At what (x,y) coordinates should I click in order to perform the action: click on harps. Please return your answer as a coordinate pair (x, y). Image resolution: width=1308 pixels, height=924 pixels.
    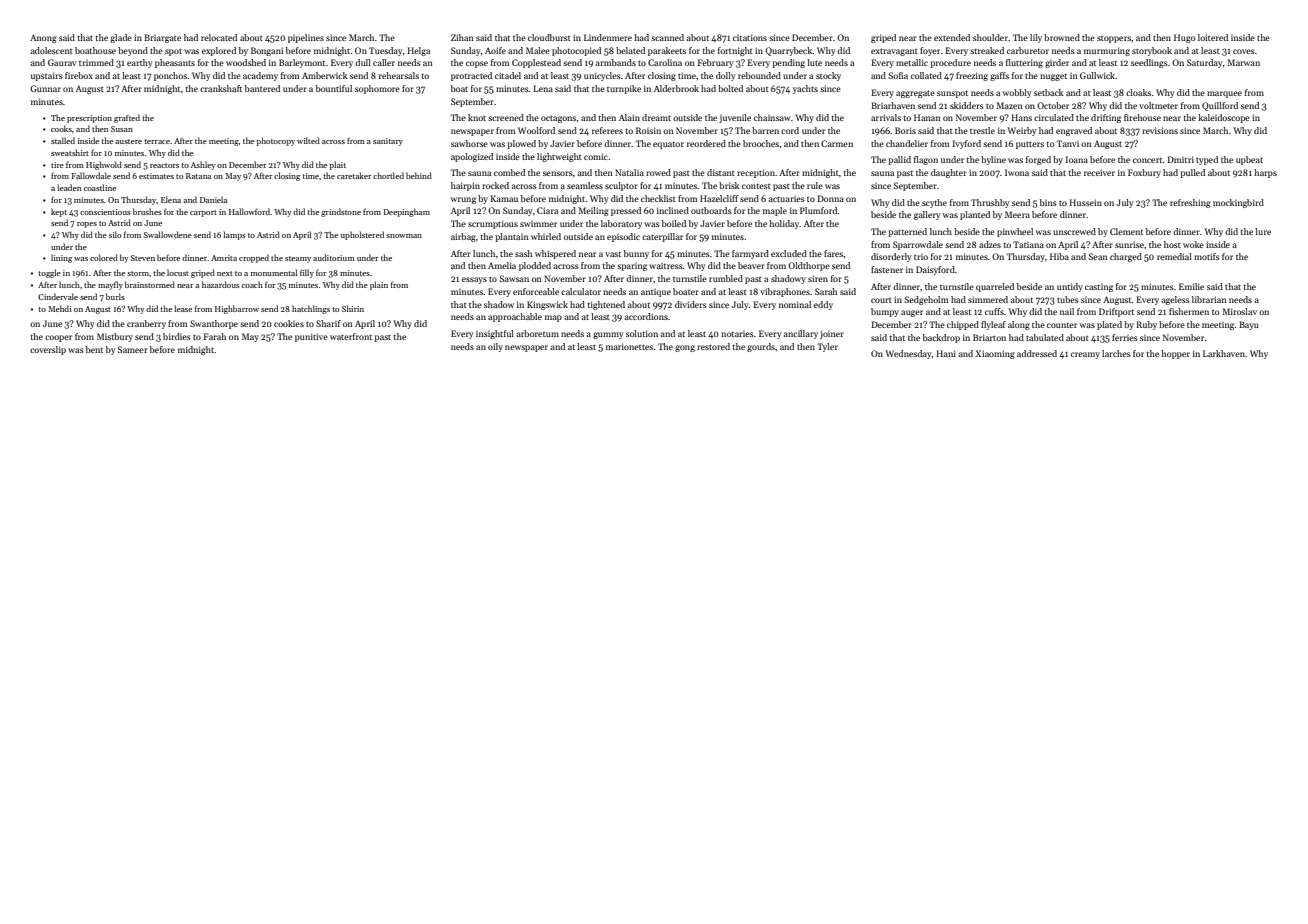
    Looking at the image, I should click on (1265, 173).
